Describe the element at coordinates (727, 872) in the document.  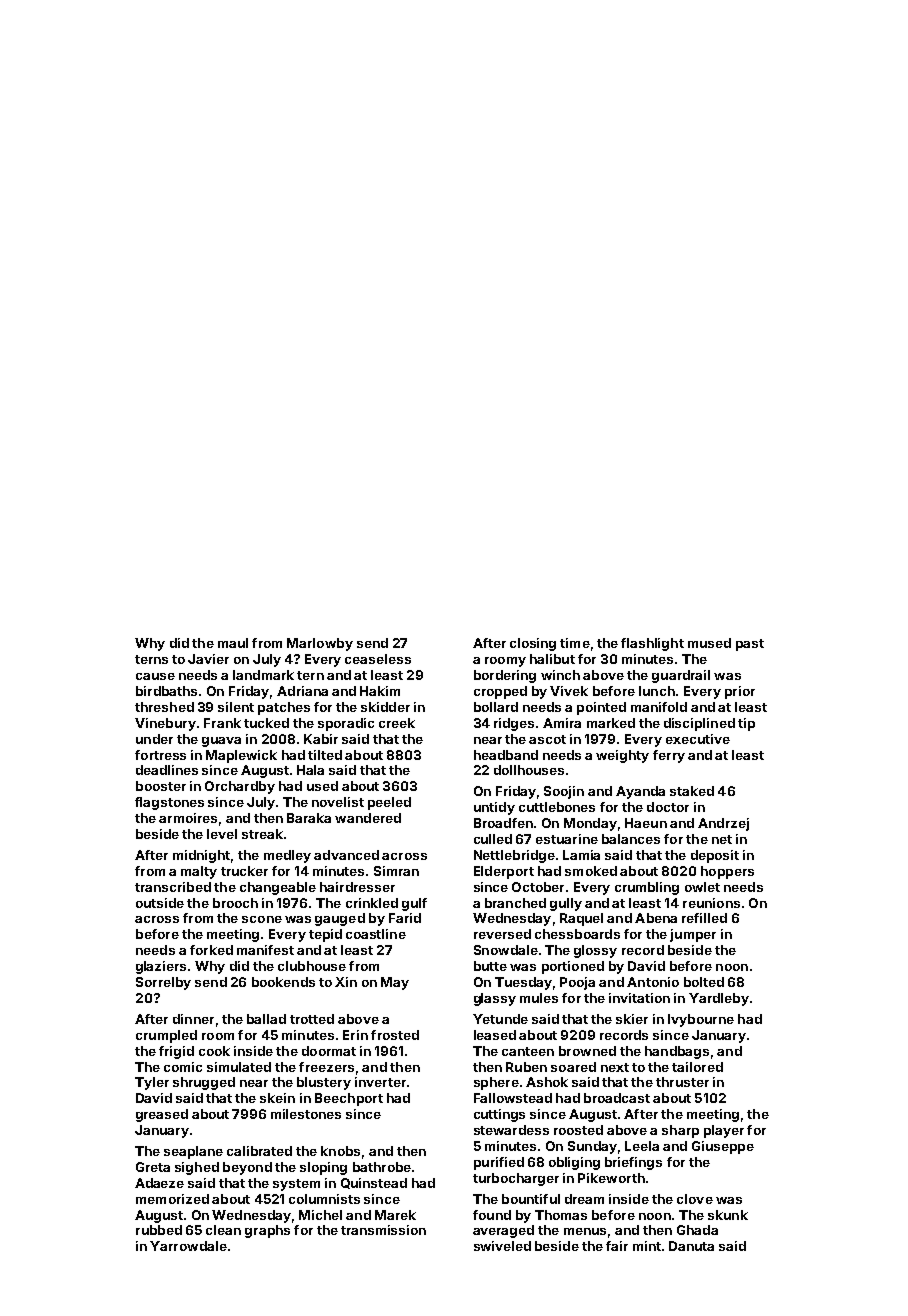
I see `hoppers` at that location.
